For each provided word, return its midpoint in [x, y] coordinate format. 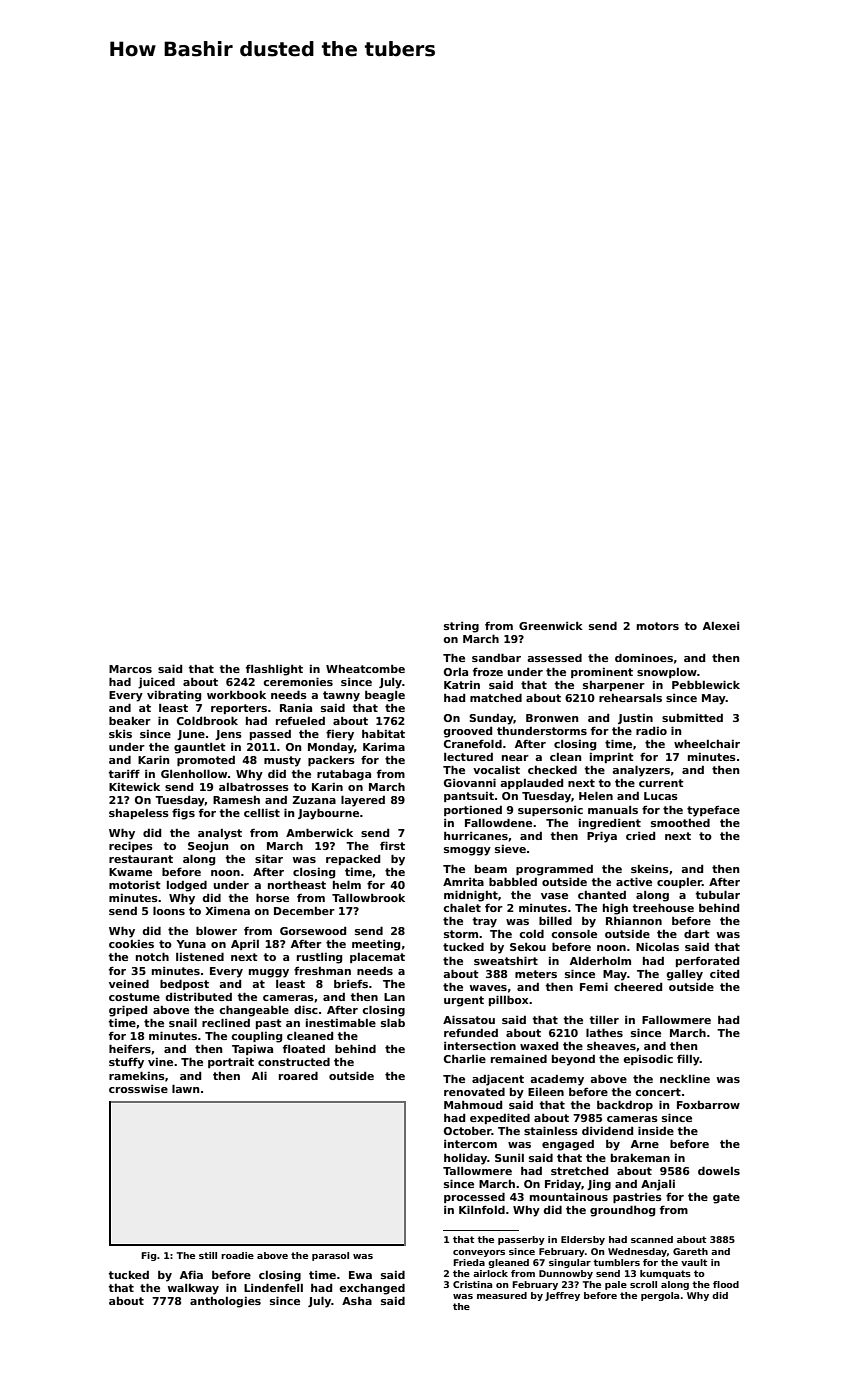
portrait [231, 1063]
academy [557, 1080]
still [208, 1255]
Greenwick [551, 626]
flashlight [274, 670]
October [468, 1131]
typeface [713, 811]
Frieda [469, 1262]
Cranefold [473, 743]
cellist [262, 812]
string [461, 627]
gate [726, 1198]
